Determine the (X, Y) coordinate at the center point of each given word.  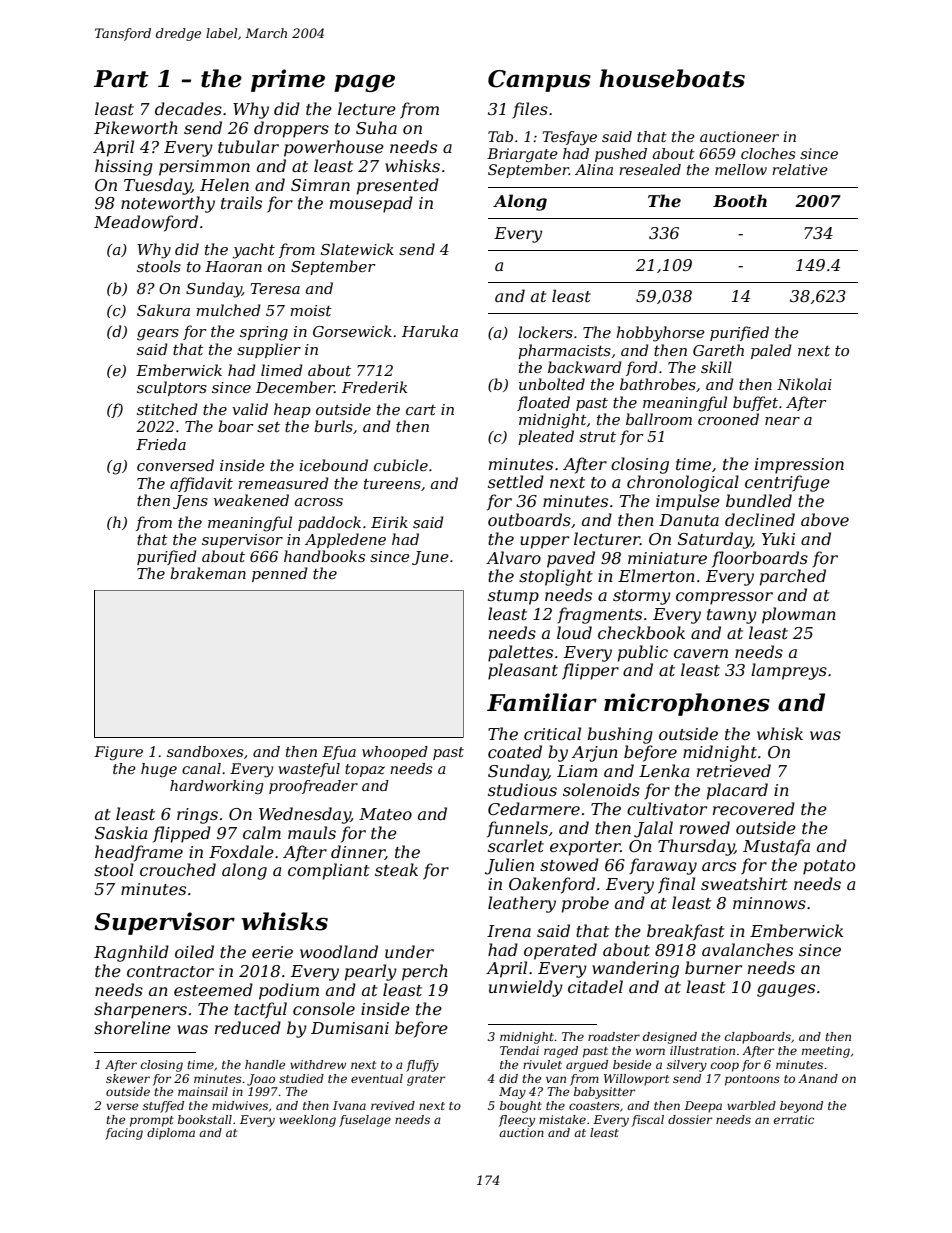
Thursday (696, 847)
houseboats (672, 78)
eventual (377, 1078)
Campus (539, 81)
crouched (178, 869)
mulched (228, 310)
